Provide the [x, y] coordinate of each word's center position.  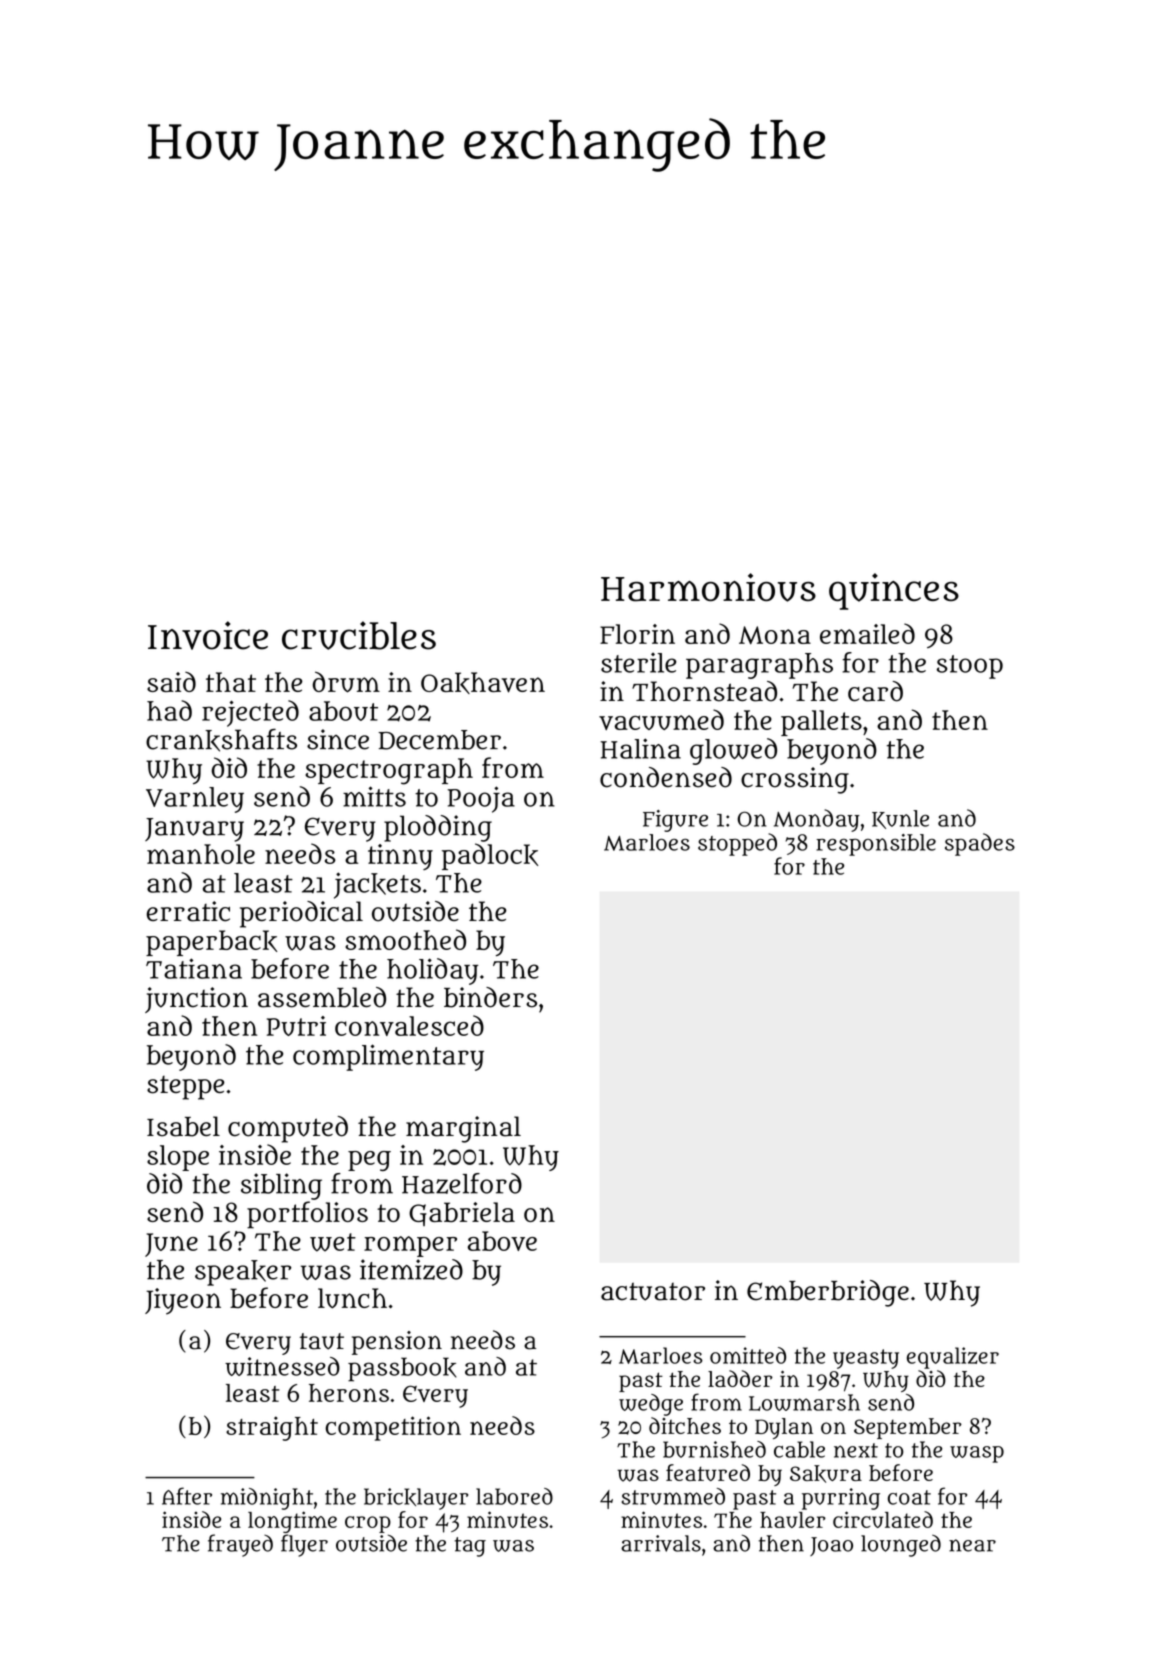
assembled [322, 997]
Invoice [208, 635]
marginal [463, 1129]
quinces [894, 591]
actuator [653, 1291]
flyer [304, 1545]
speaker [243, 1273]
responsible [876, 845]
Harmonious [708, 587]
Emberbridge [828, 1293]
